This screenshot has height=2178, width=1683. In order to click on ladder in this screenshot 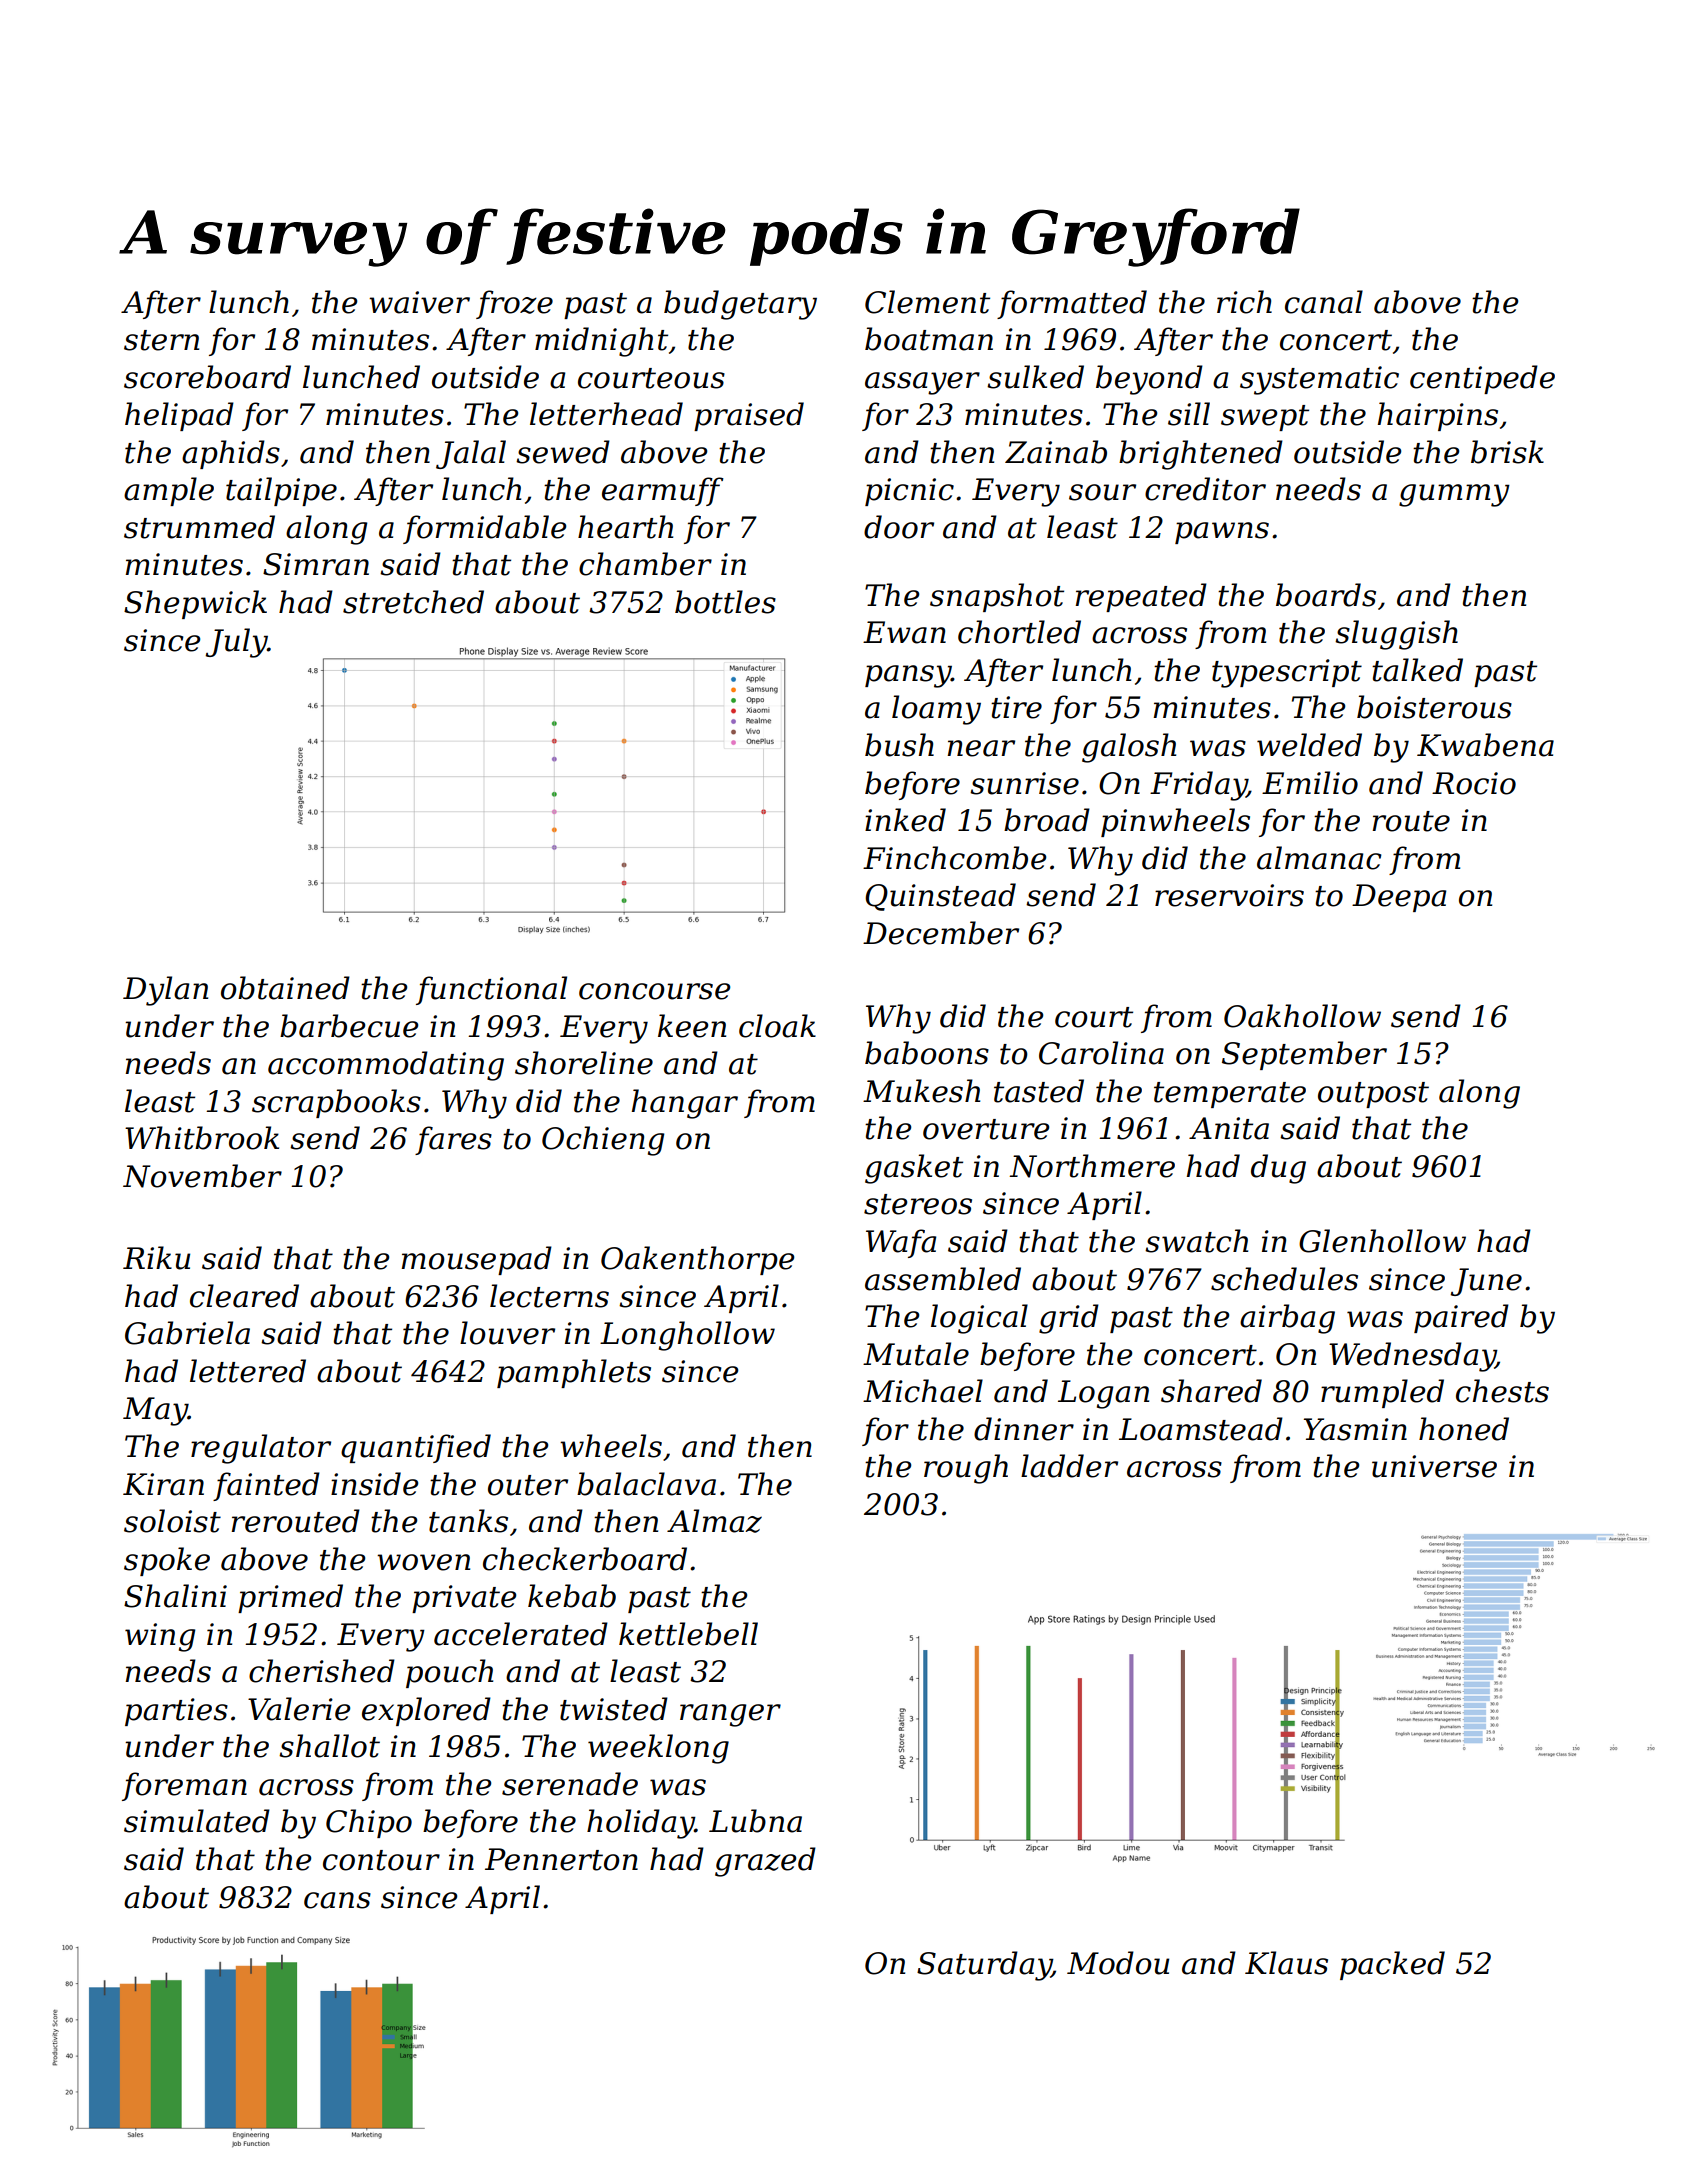, I will do `click(1069, 1466)`.
